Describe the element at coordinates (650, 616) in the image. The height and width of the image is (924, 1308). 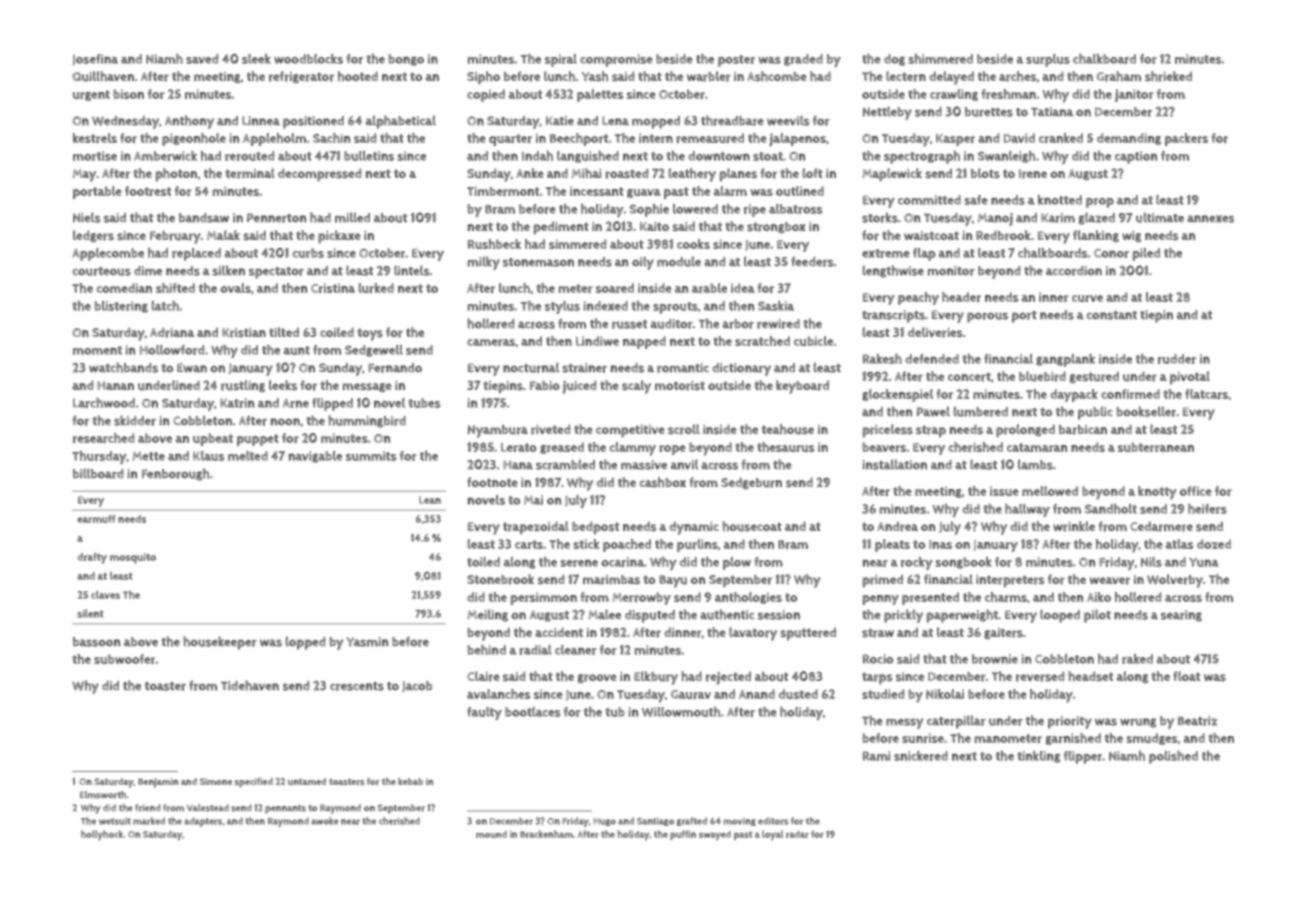
I see `disputed` at that location.
